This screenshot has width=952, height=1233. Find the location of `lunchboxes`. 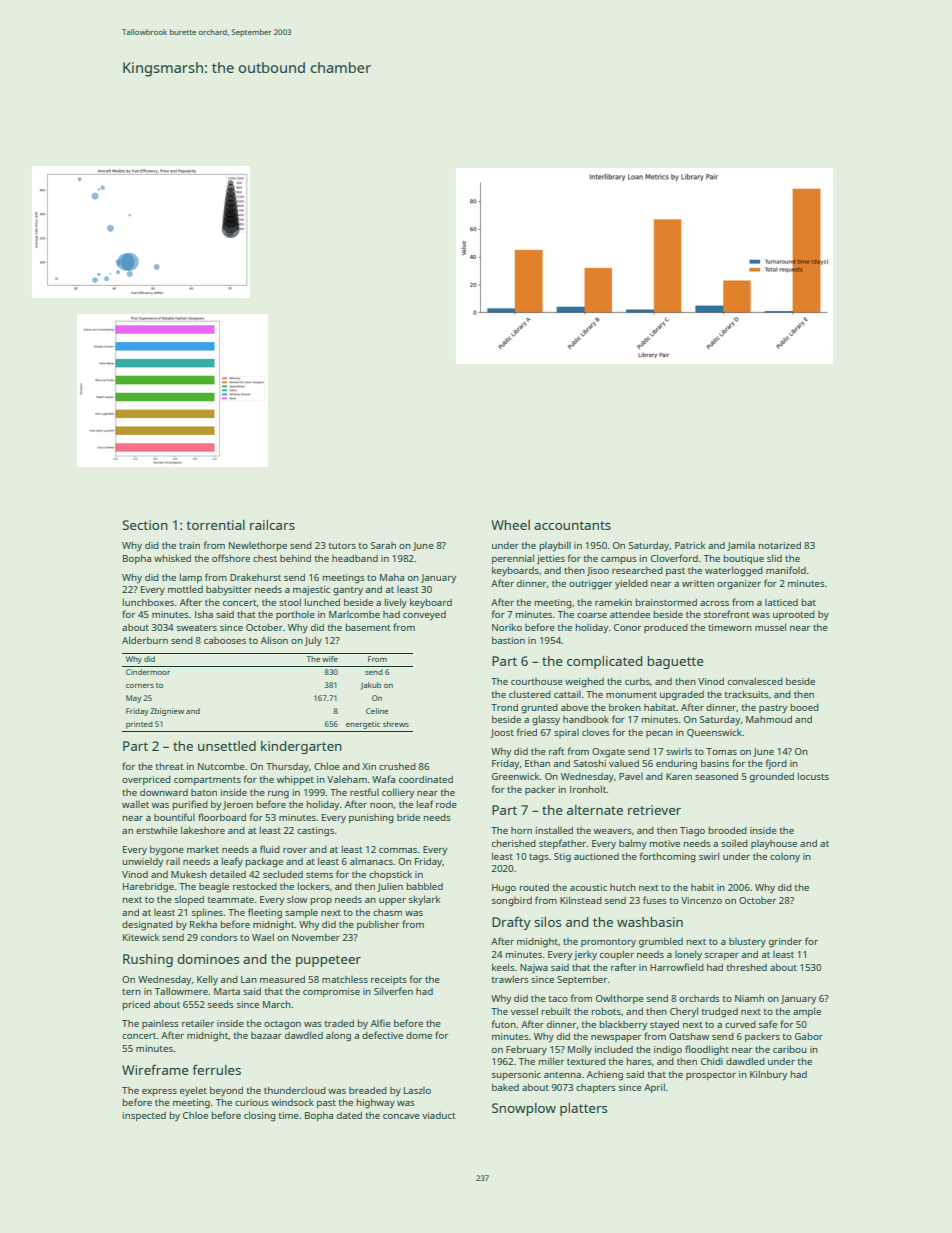

lunchboxes is located at coordinates (148, 602).
